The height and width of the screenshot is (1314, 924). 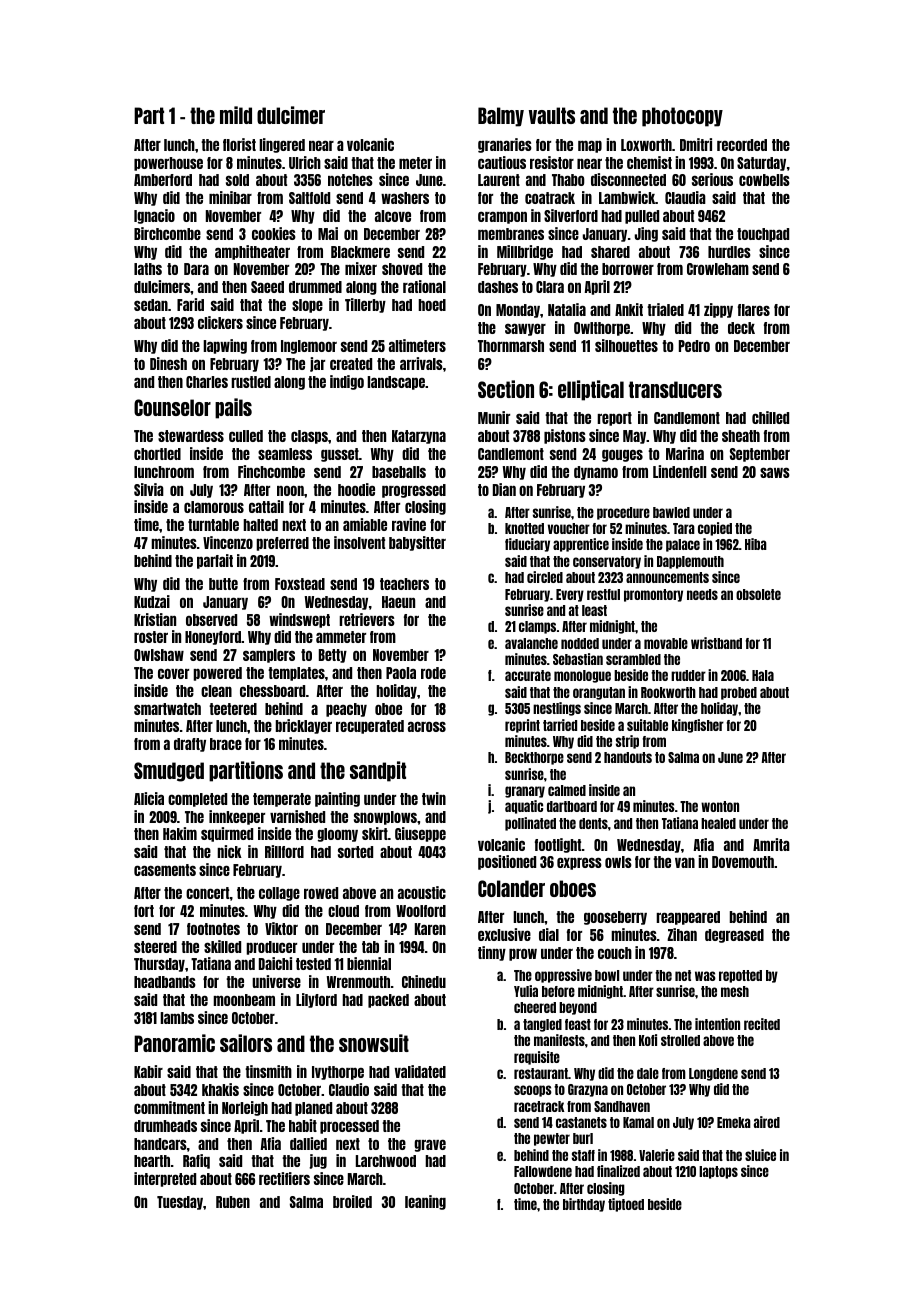 What do you see at coordinates (352, 1201) in the screenshot?
I see `broiled` at bounding box center [352, 1201].
